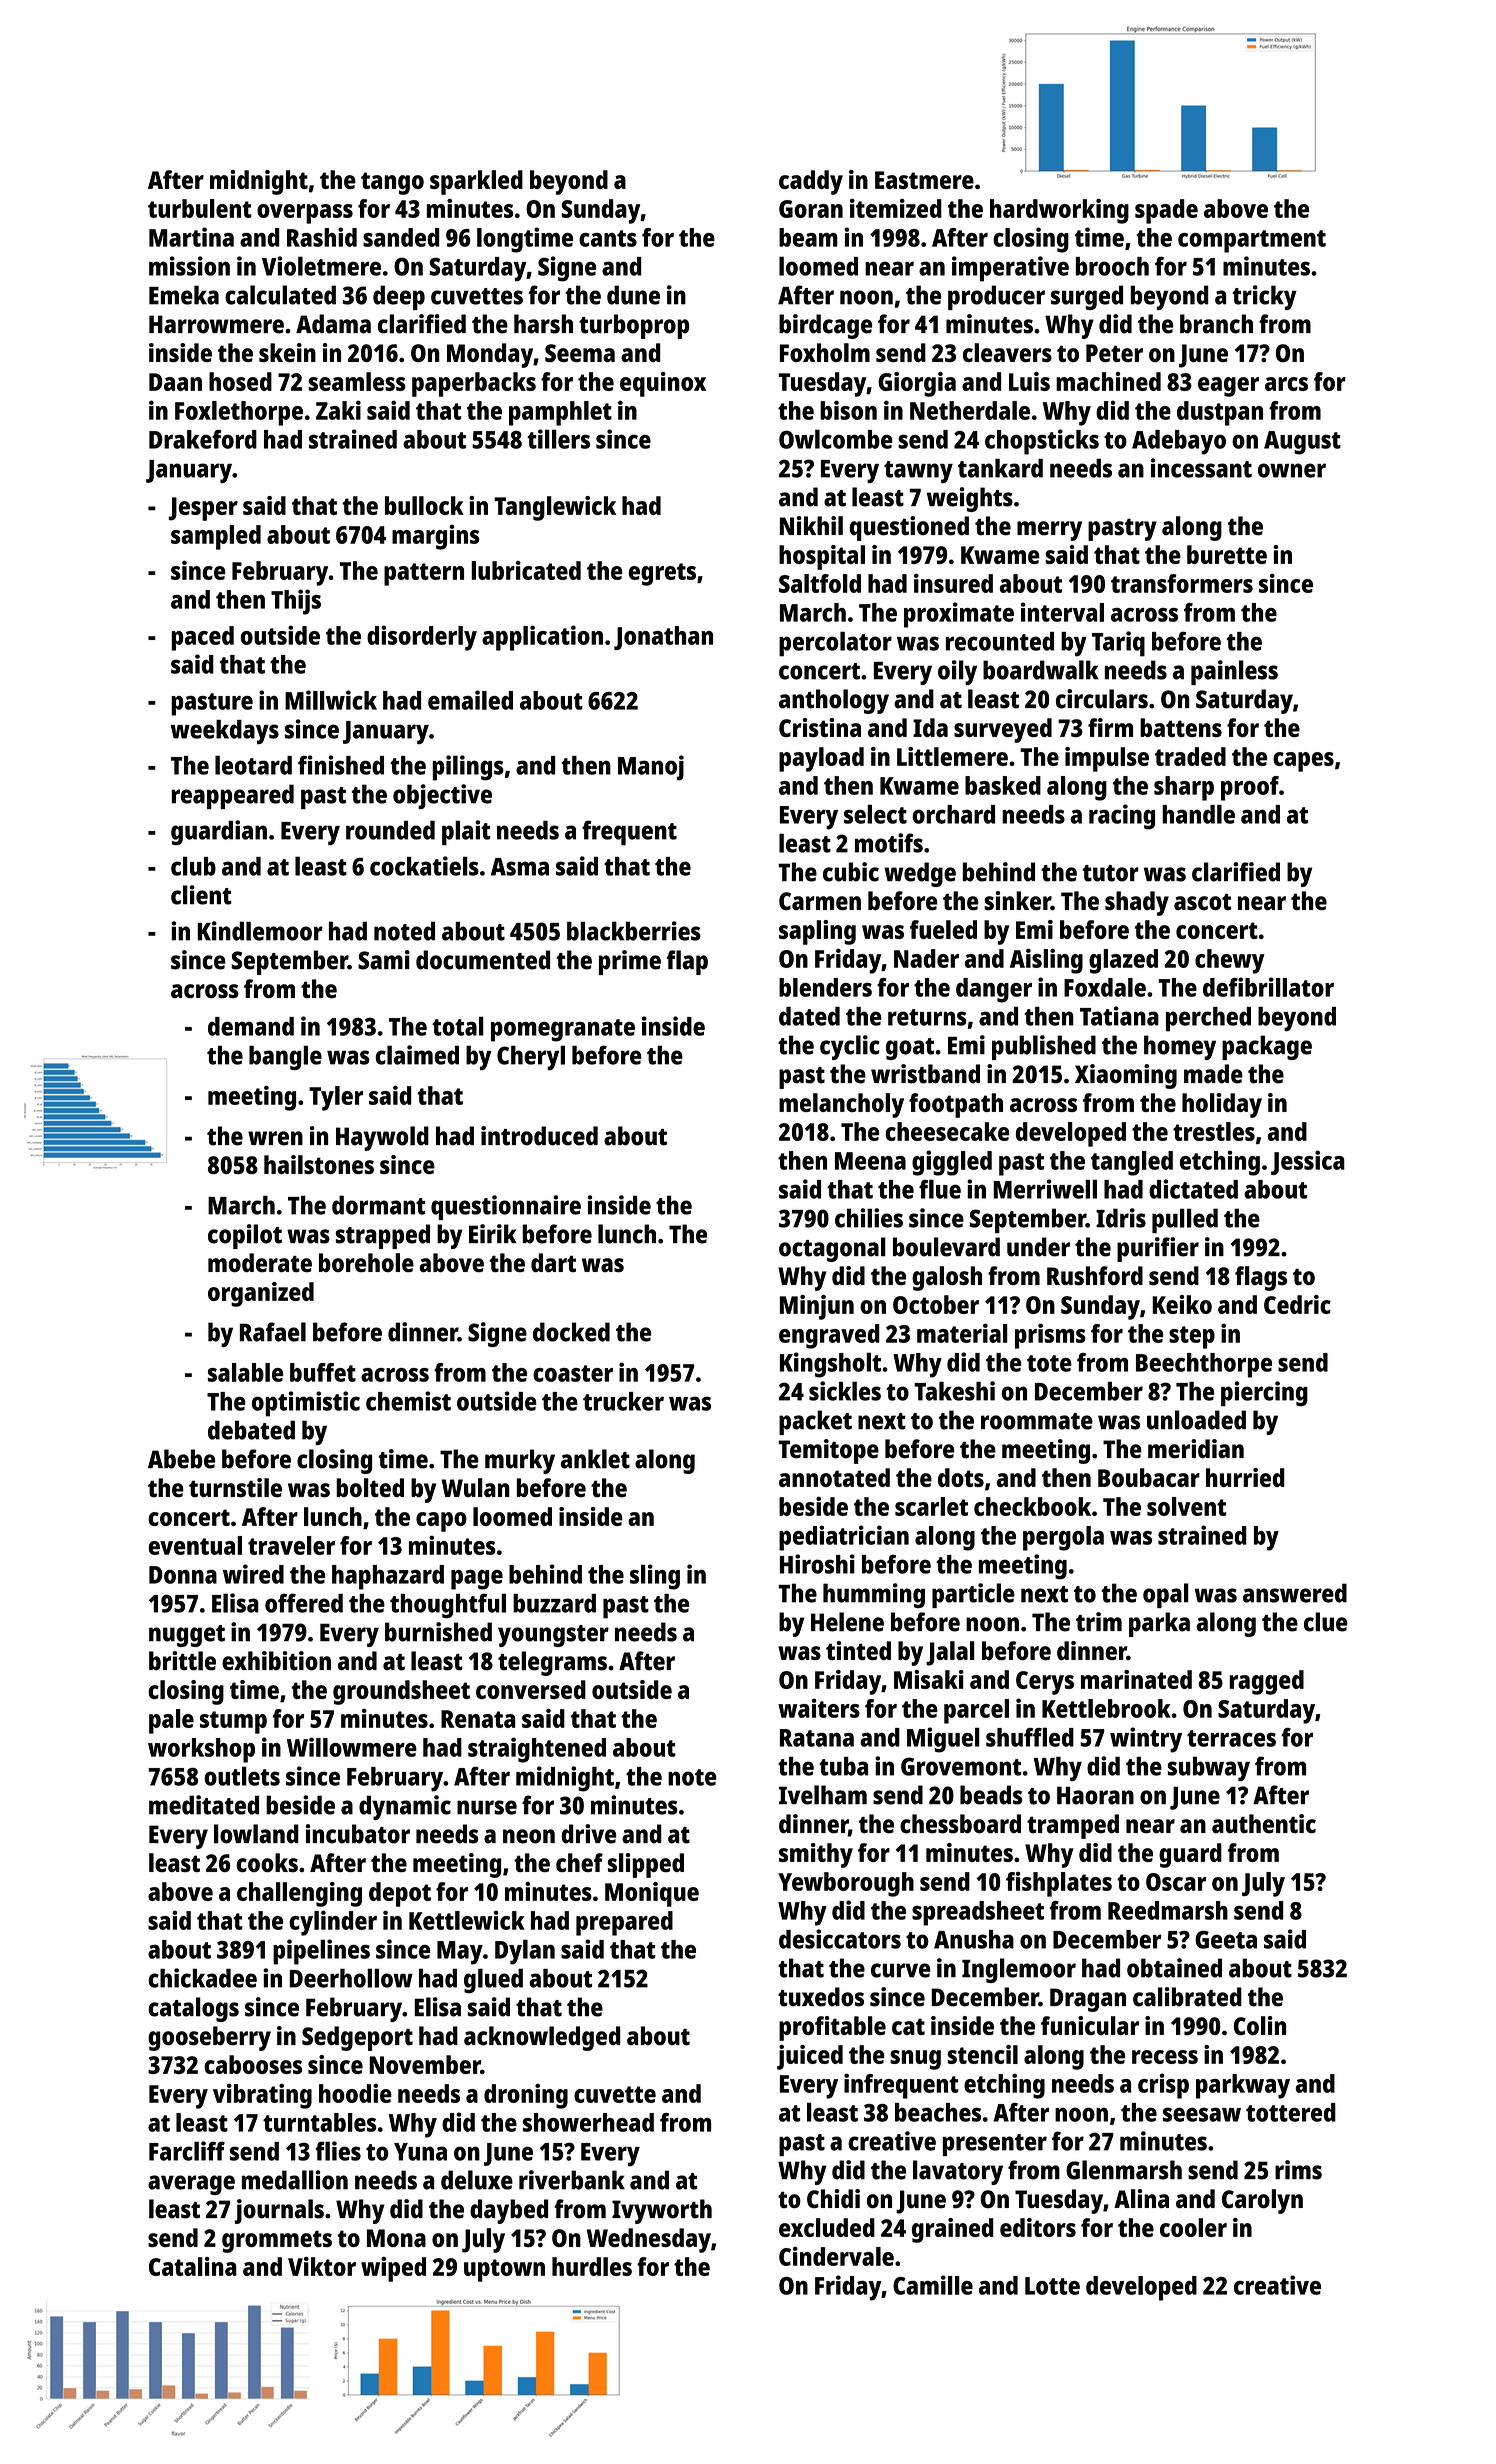 The image size is (1496, 2464). Describe the element at coordinates (279, 2211) in the document. I see `journals` at that location.
